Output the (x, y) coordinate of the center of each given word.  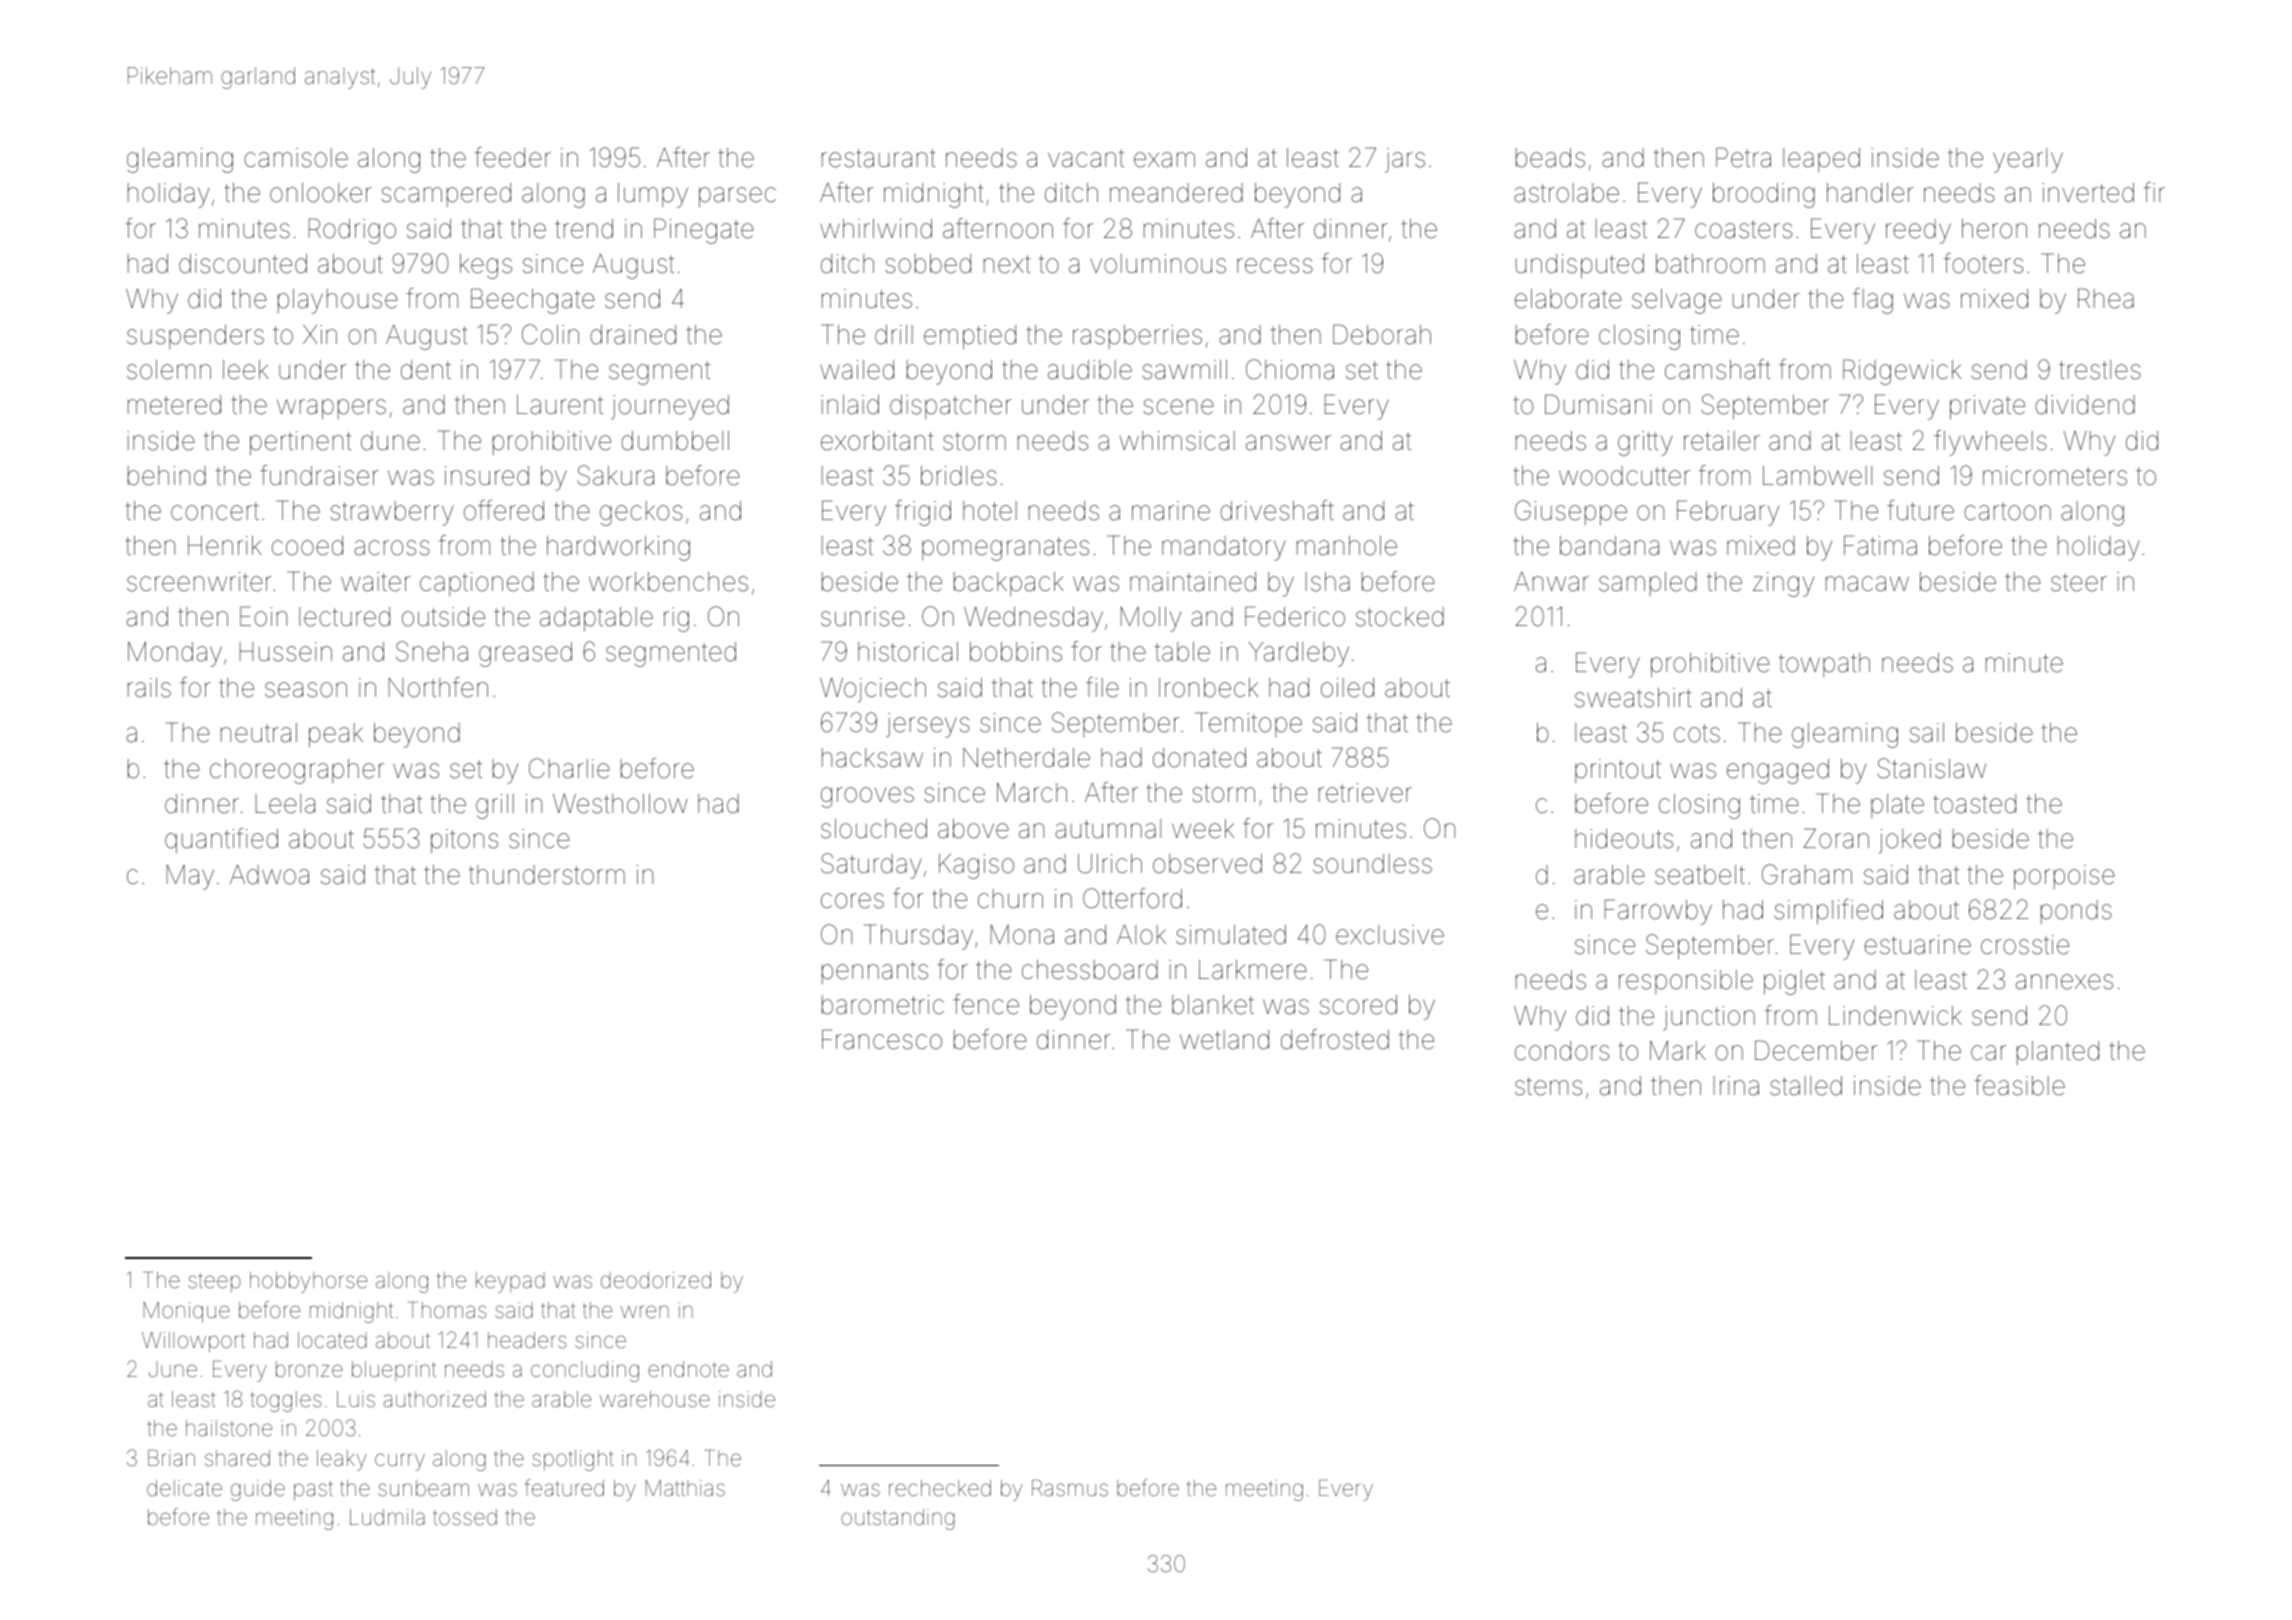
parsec (737, 197)
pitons (464, 841)
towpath (1824, 665)
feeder (513, 157)
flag (1873, 301)
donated (1199, 758)
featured (564, 1488)
